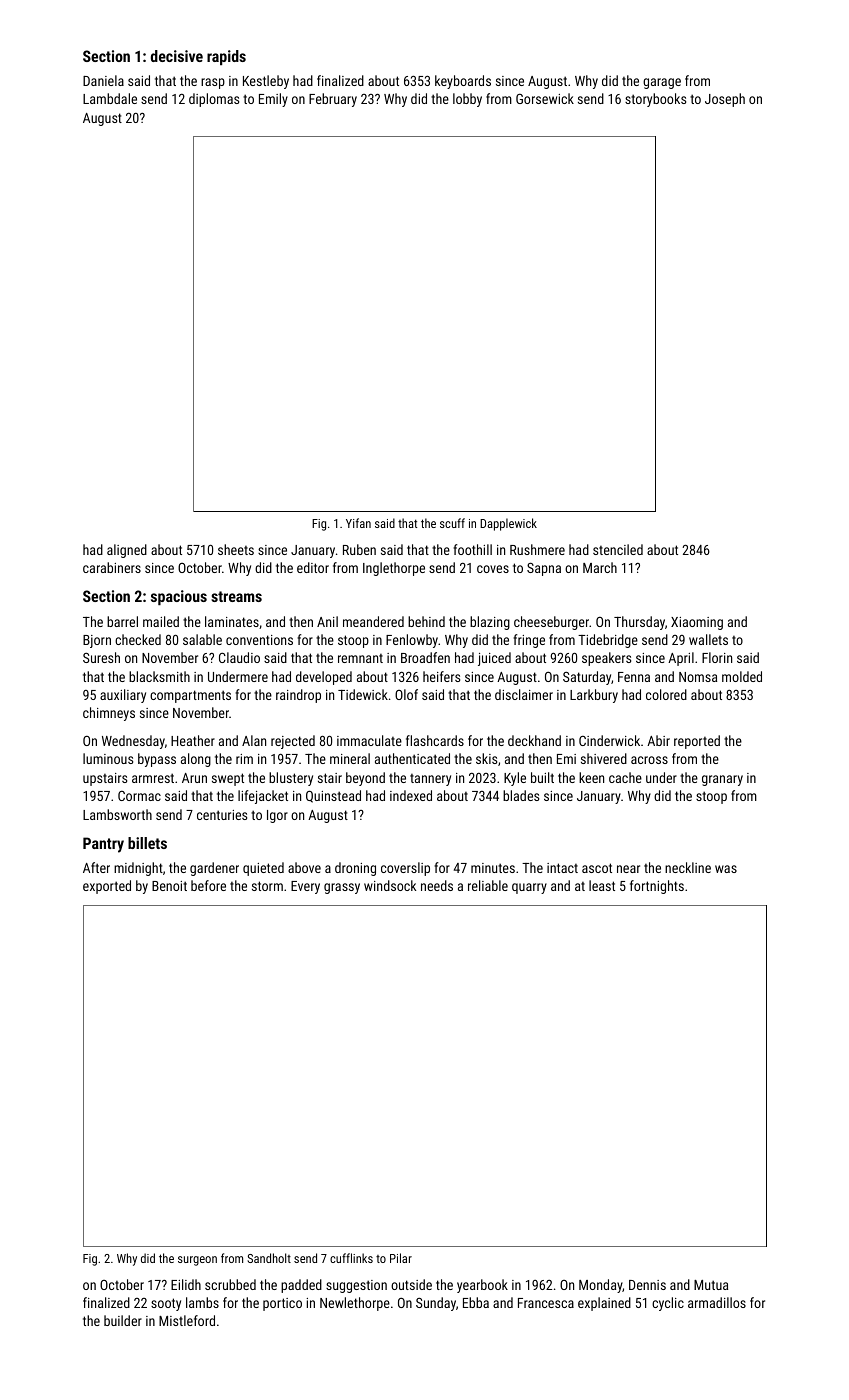 The width and height of the image is (849, 1400). Describe the element at coordinates (600, 567) in the image. I see `March` at that location.
